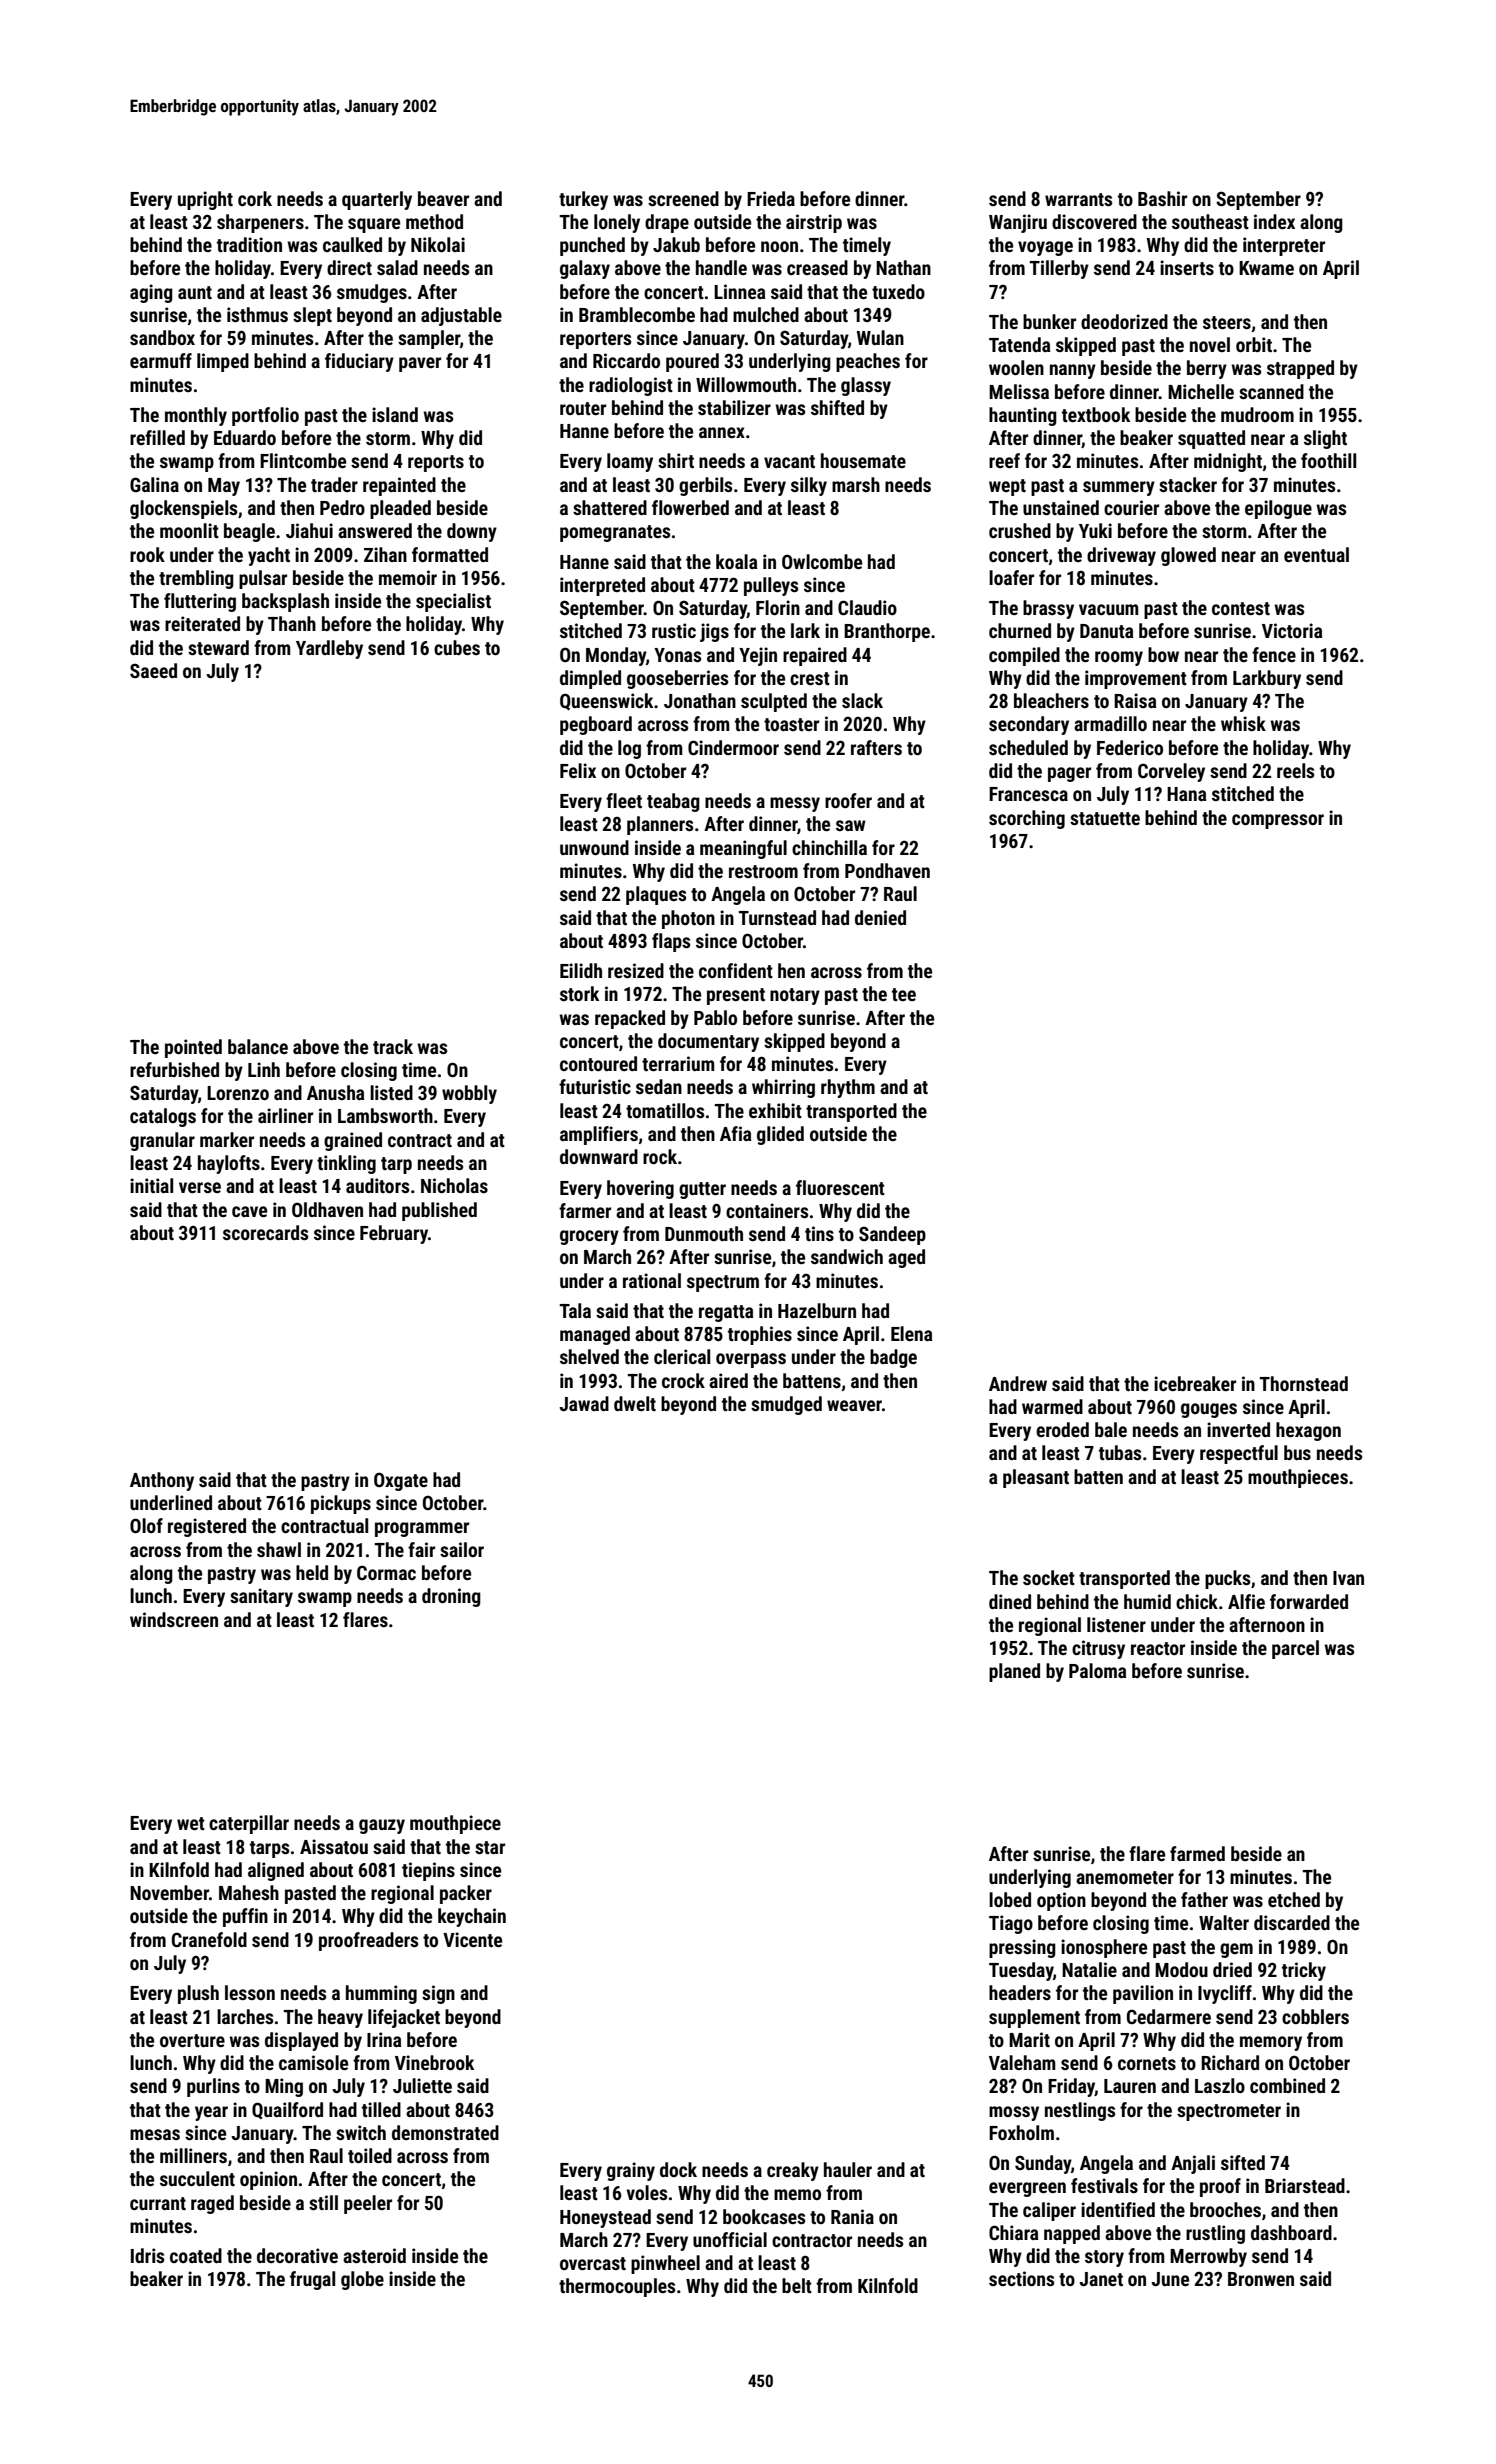  I want to click on Sandeep, so click(892, 1235).
